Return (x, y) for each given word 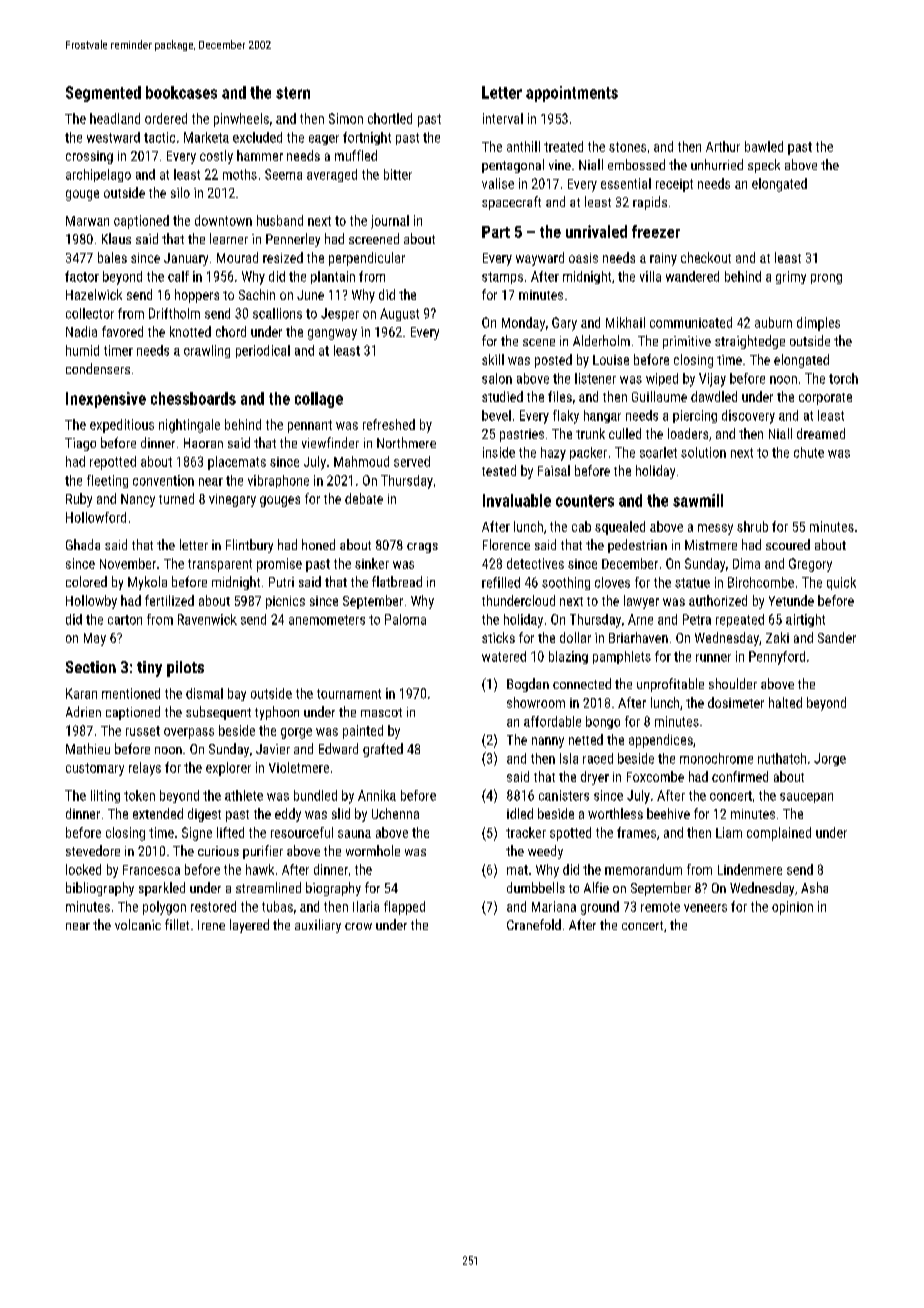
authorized (718, 600)
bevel (496, 415)
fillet (177, 924)
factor (82, 276)
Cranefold (534, 924)
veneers (705, 908)
